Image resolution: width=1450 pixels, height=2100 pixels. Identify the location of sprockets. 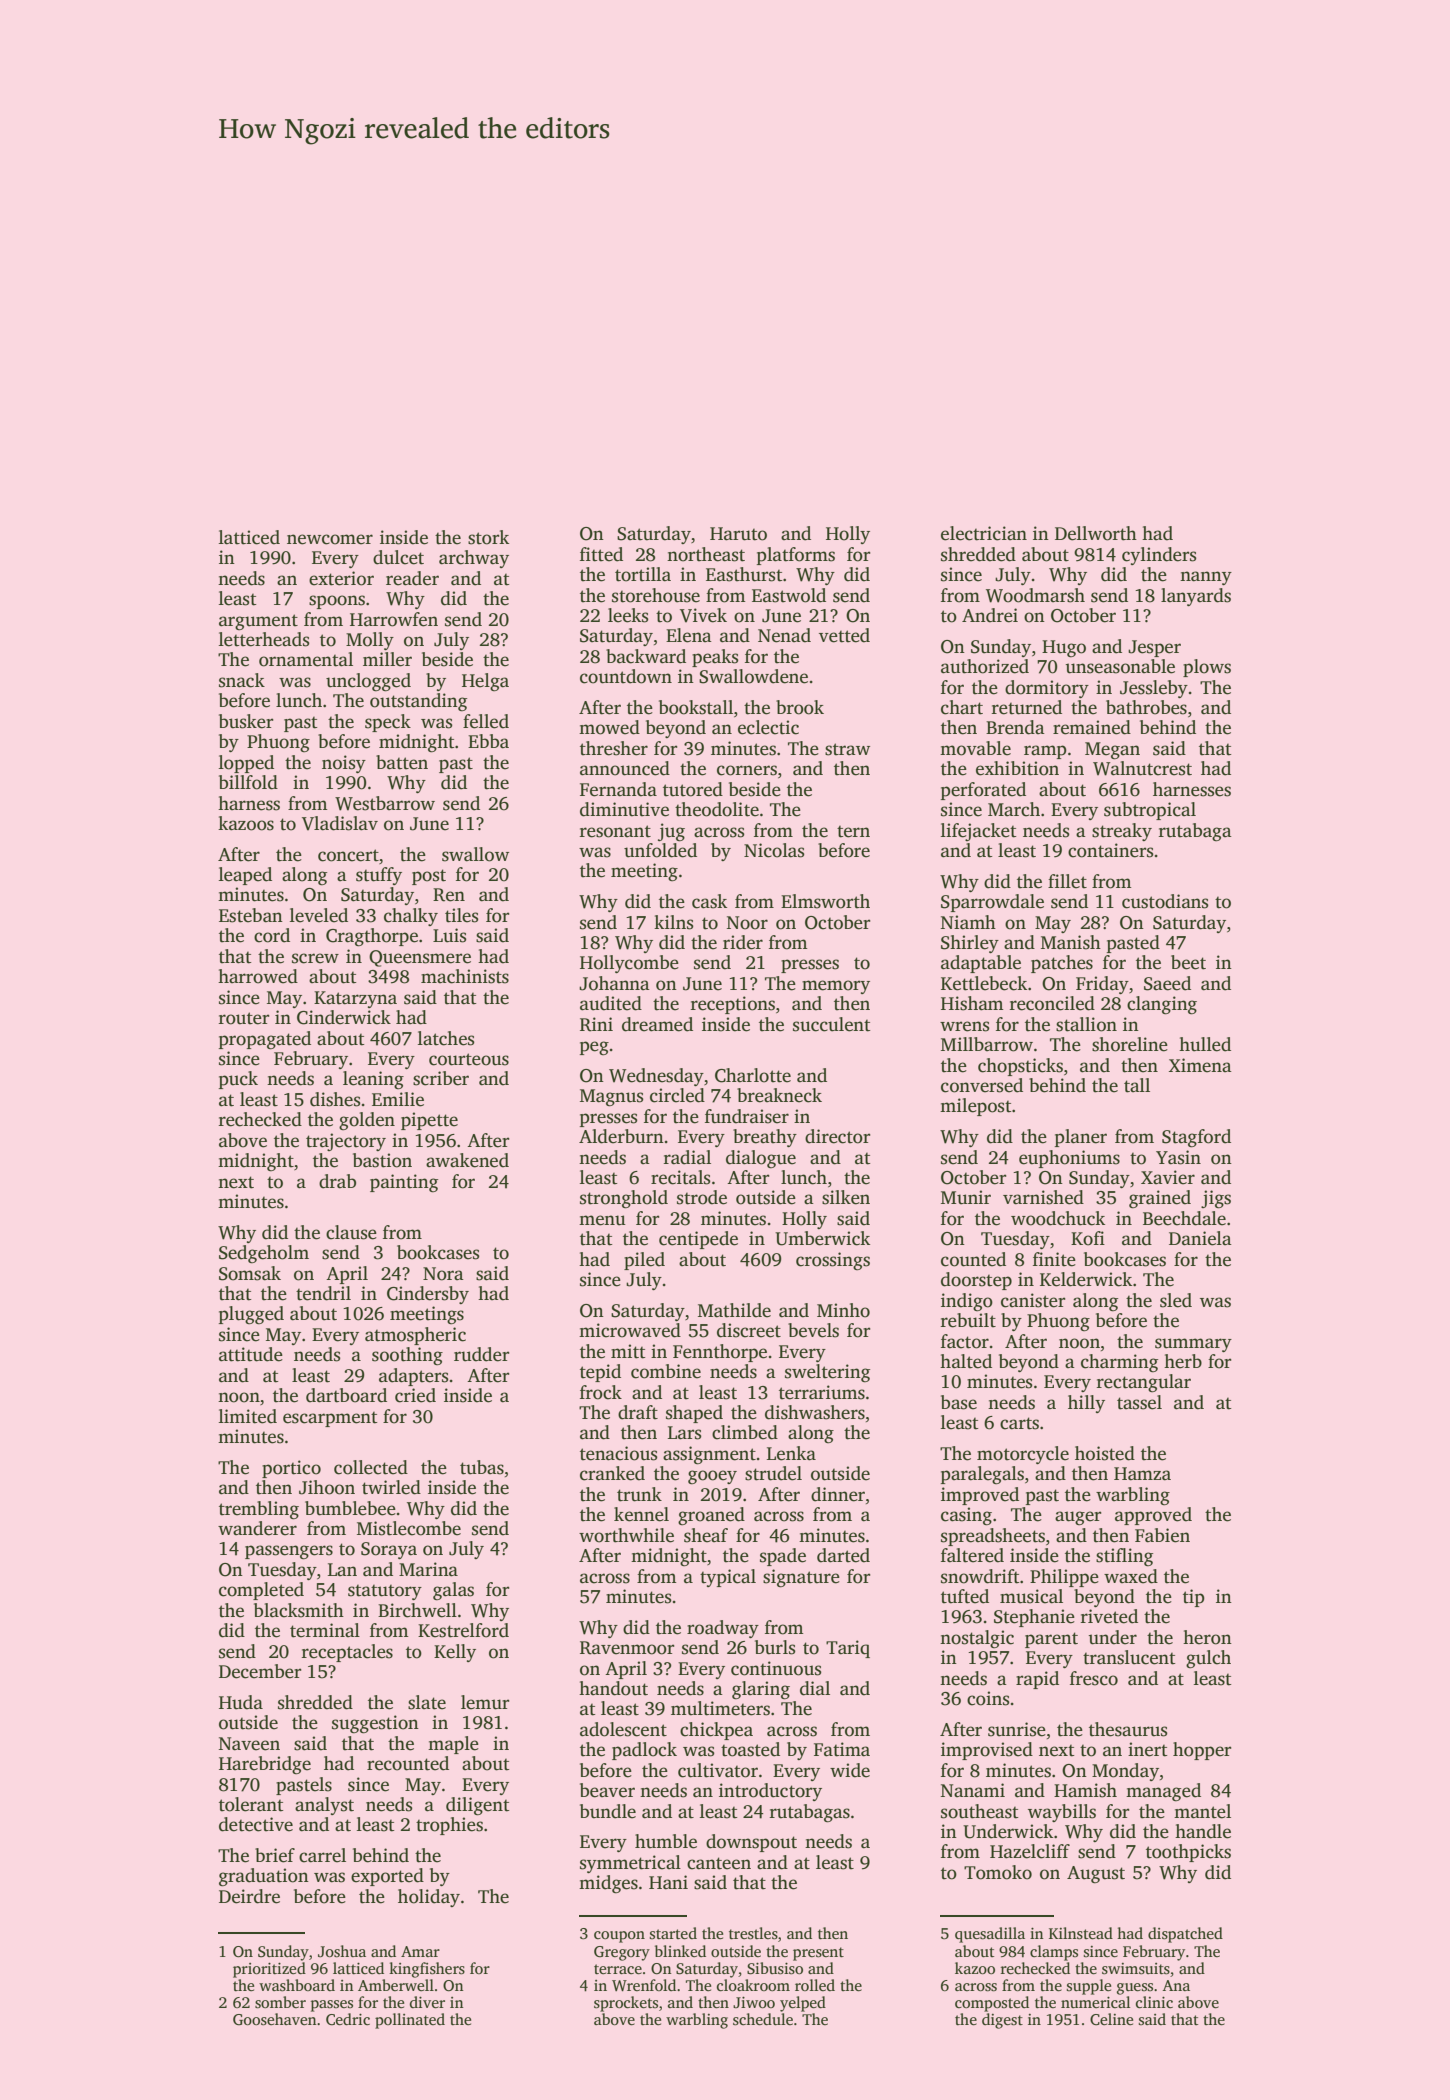
(626, 2004).
